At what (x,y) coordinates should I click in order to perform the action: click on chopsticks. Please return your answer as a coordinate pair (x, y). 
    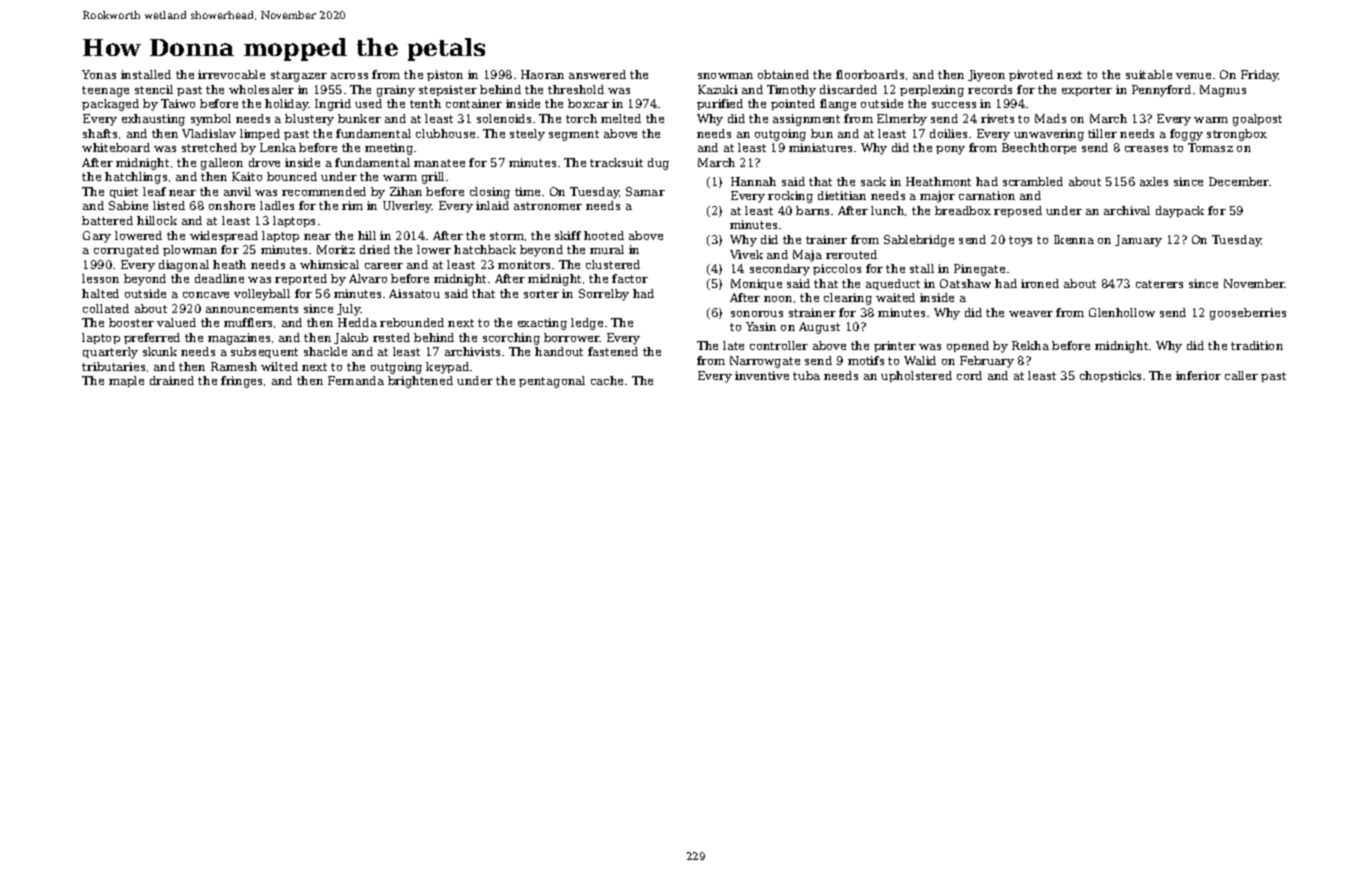
    Looking at the image, I should click on (1110, 376).
